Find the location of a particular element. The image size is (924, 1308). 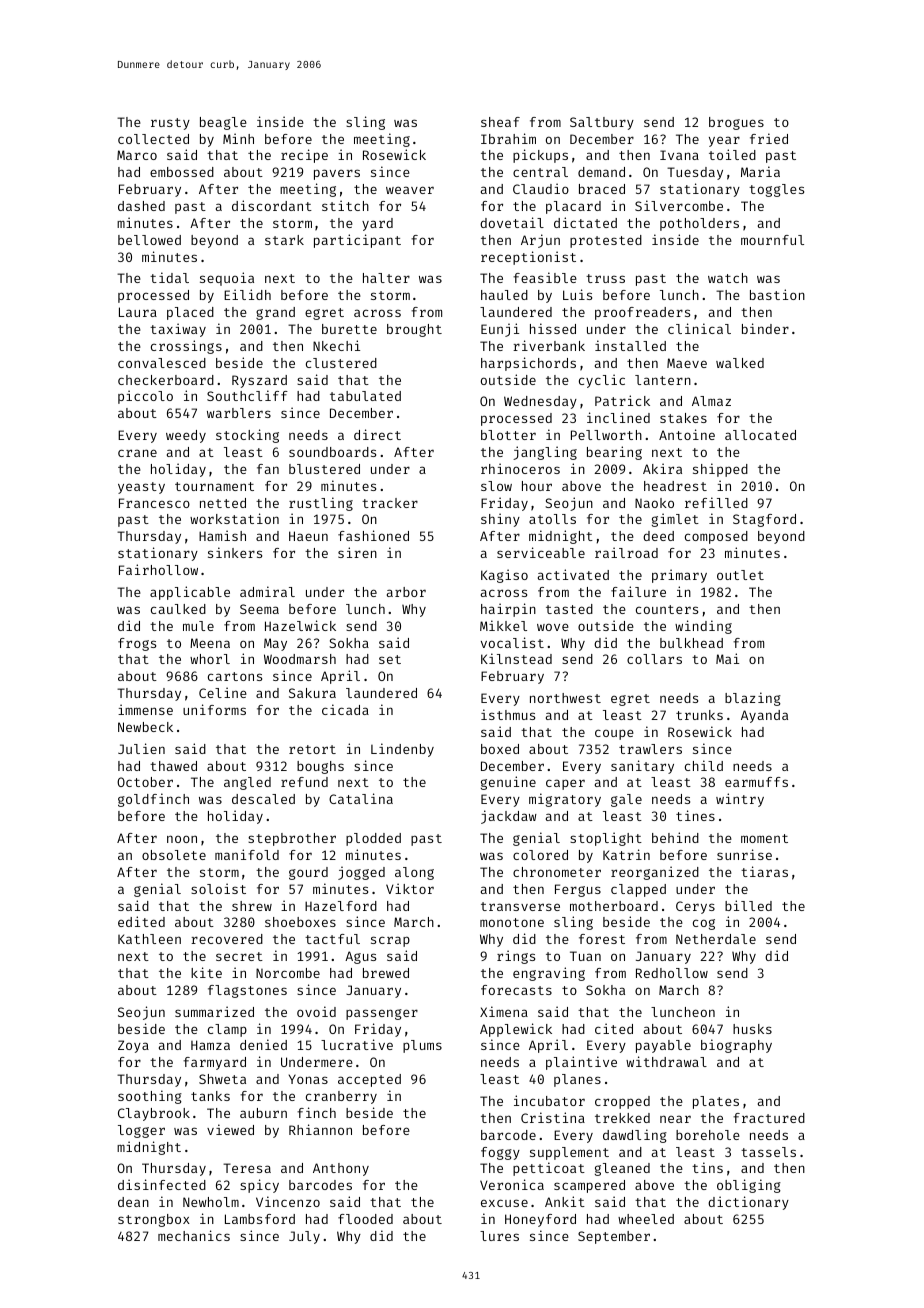

shipped is located at coordinates (720, 470).
